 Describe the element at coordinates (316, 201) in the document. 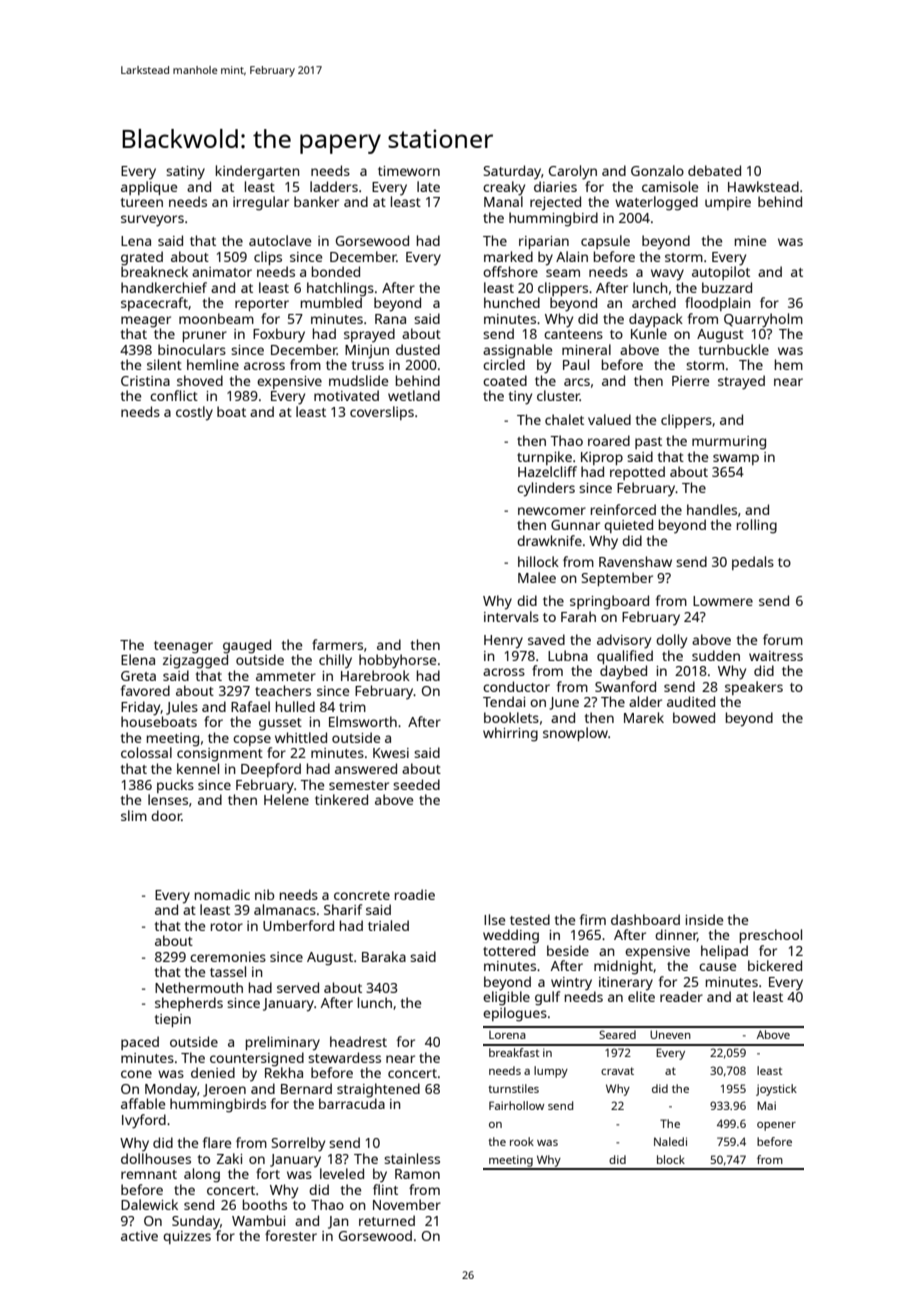

I see `banker` at that location.
